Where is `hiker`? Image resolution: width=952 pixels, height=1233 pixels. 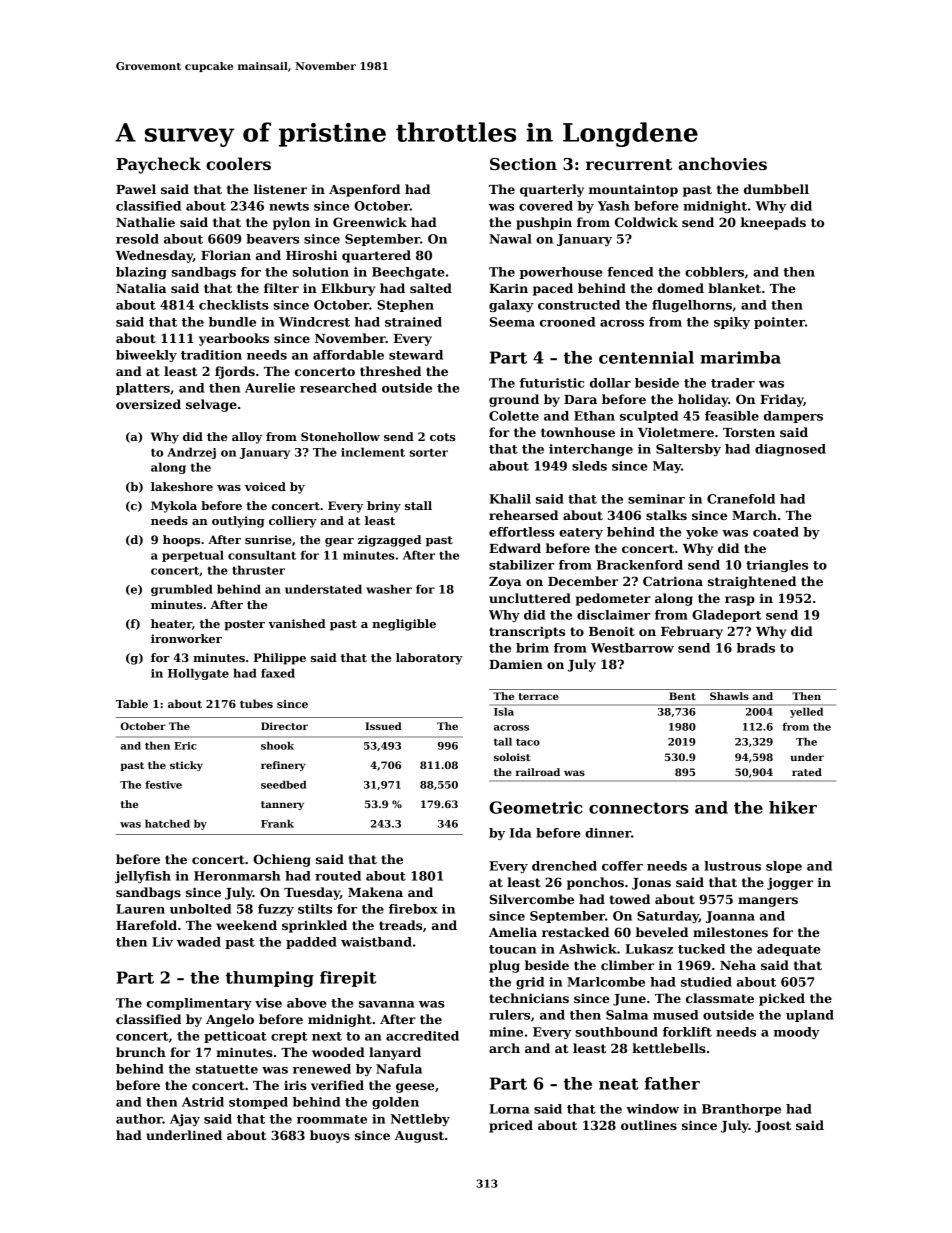
hiker is located at coordinates (793, 807).
